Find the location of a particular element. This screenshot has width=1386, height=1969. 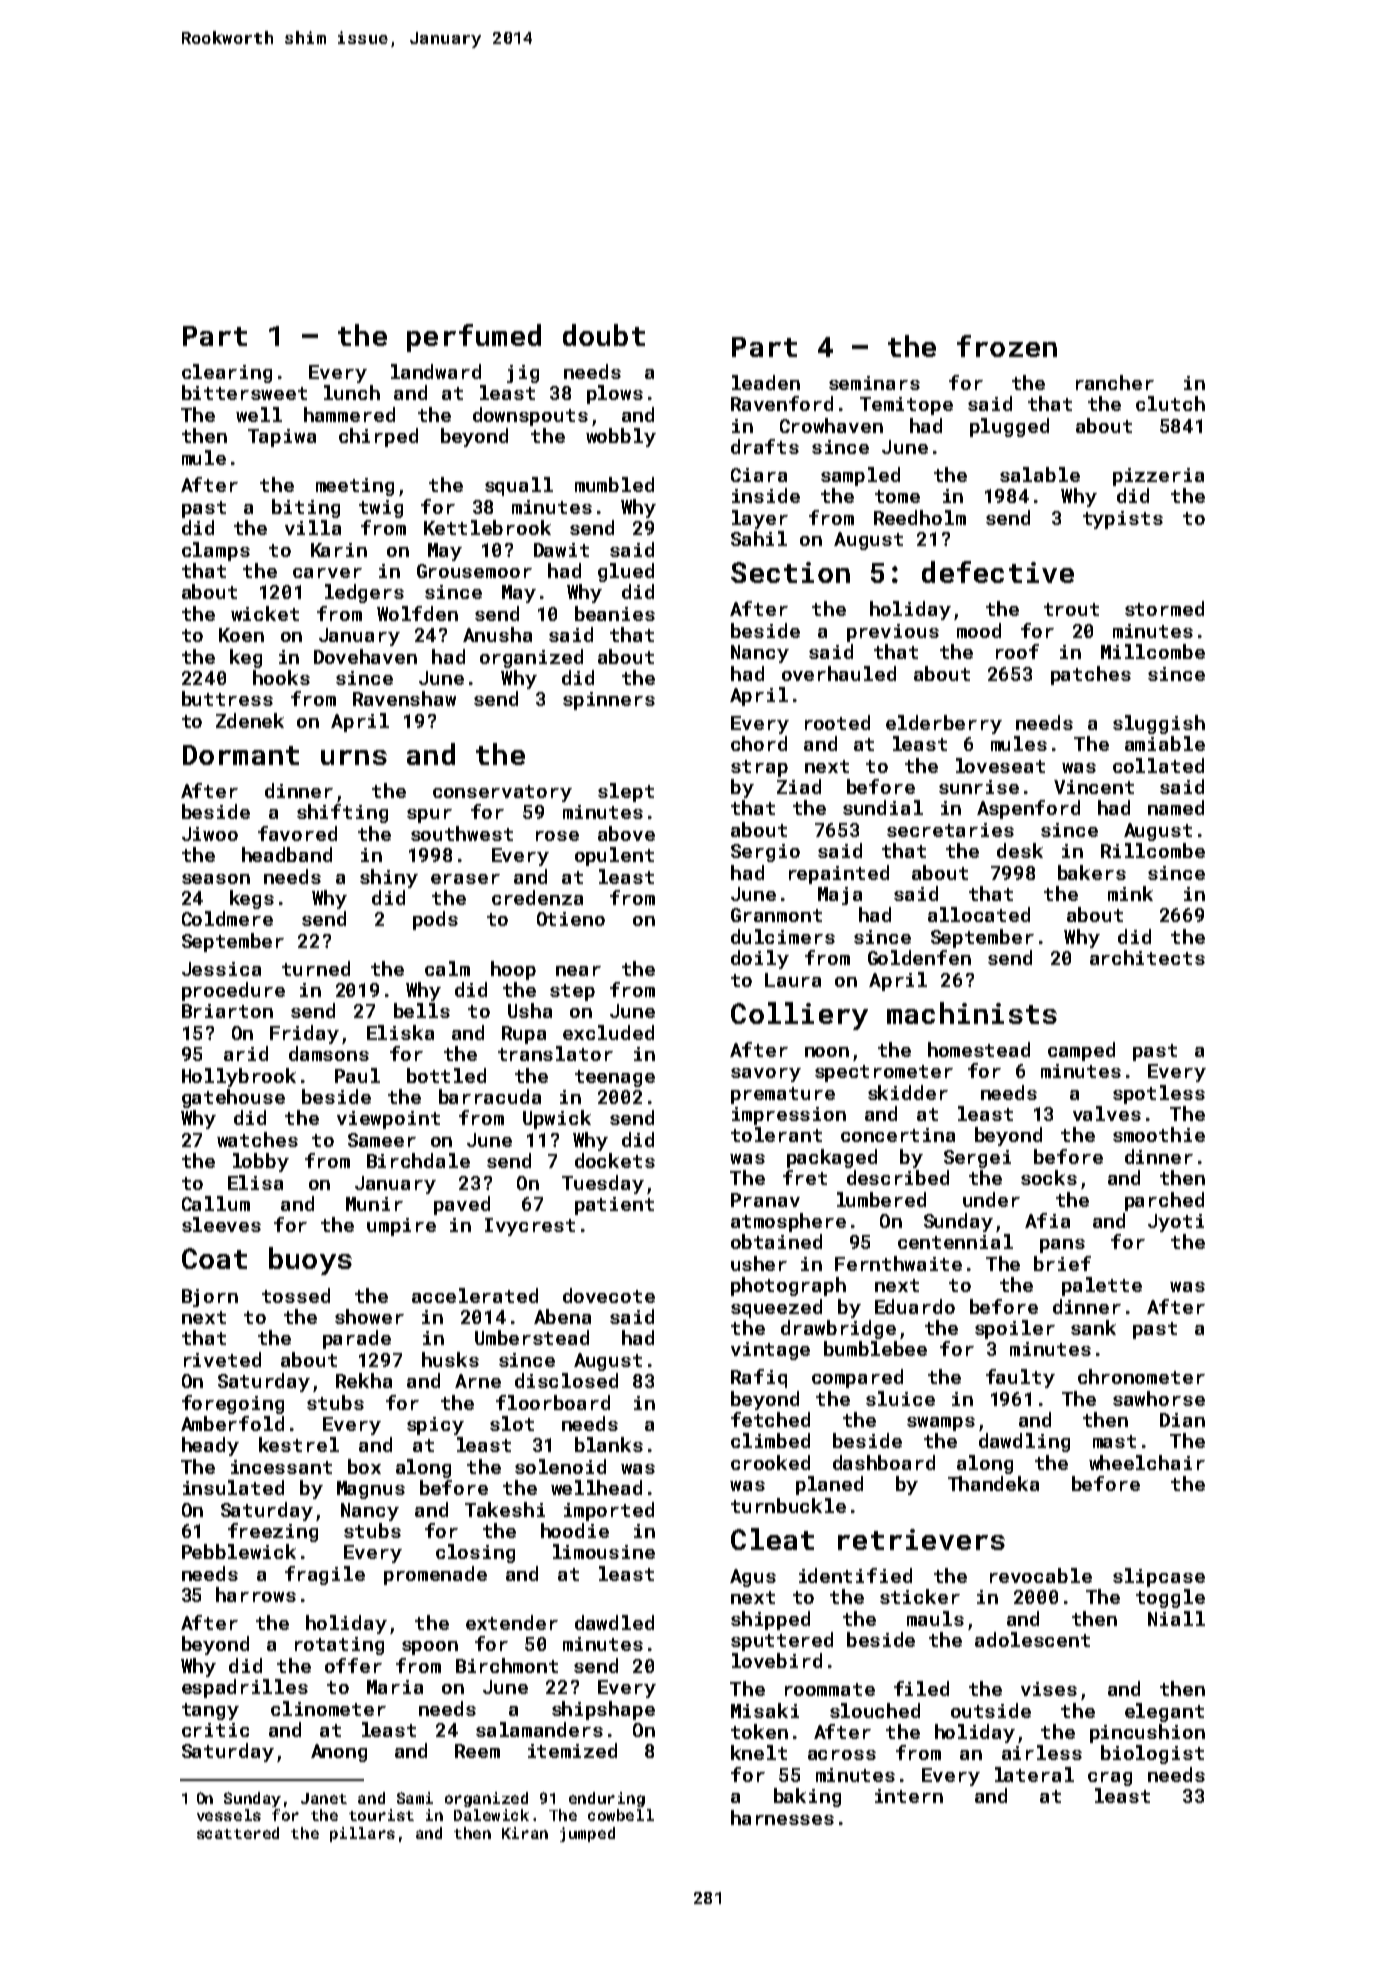

mumbled is located at coordinates (614, 484).
